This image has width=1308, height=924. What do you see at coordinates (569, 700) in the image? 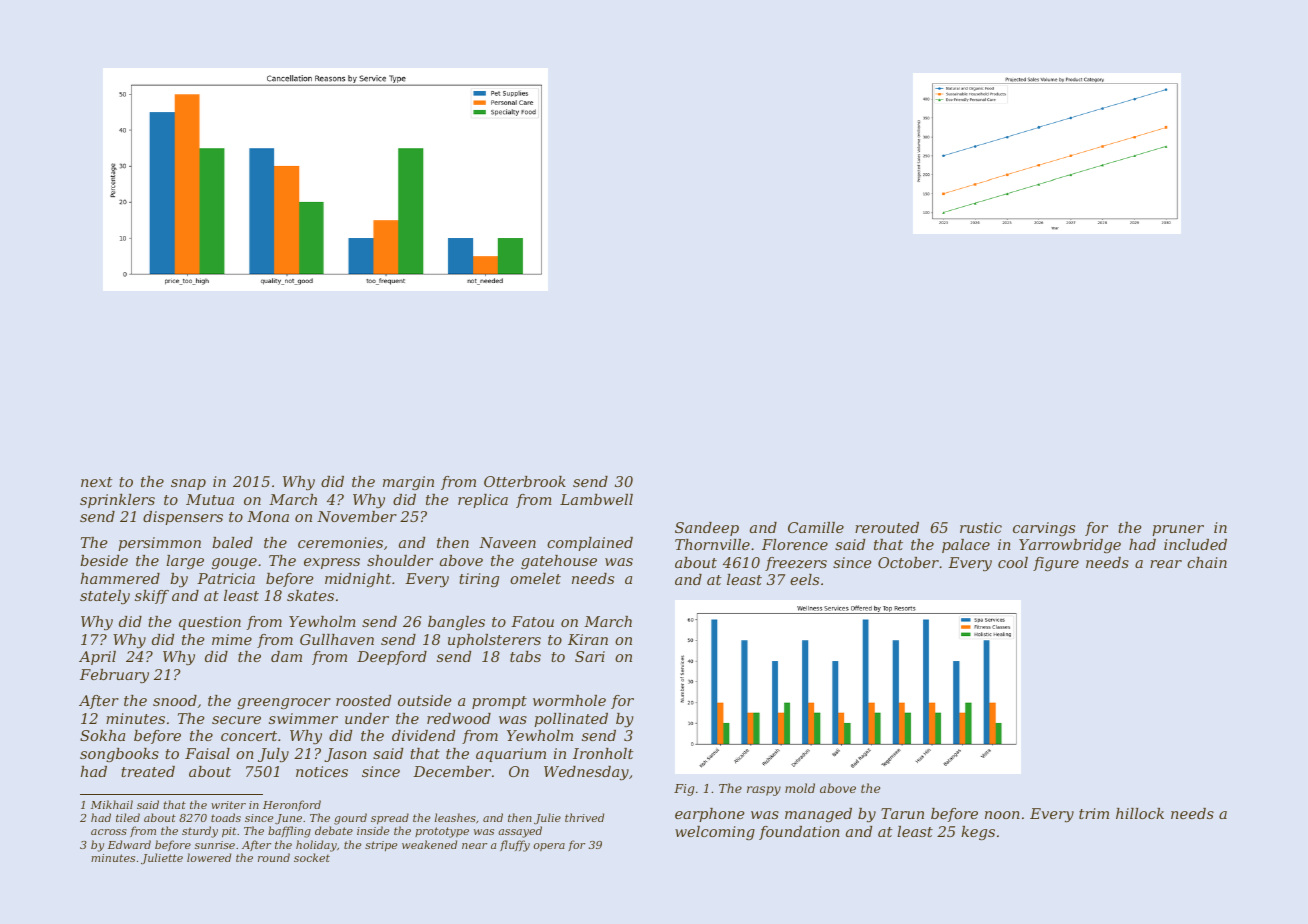
I see `wormhole` at bounding box center [569, 700].
